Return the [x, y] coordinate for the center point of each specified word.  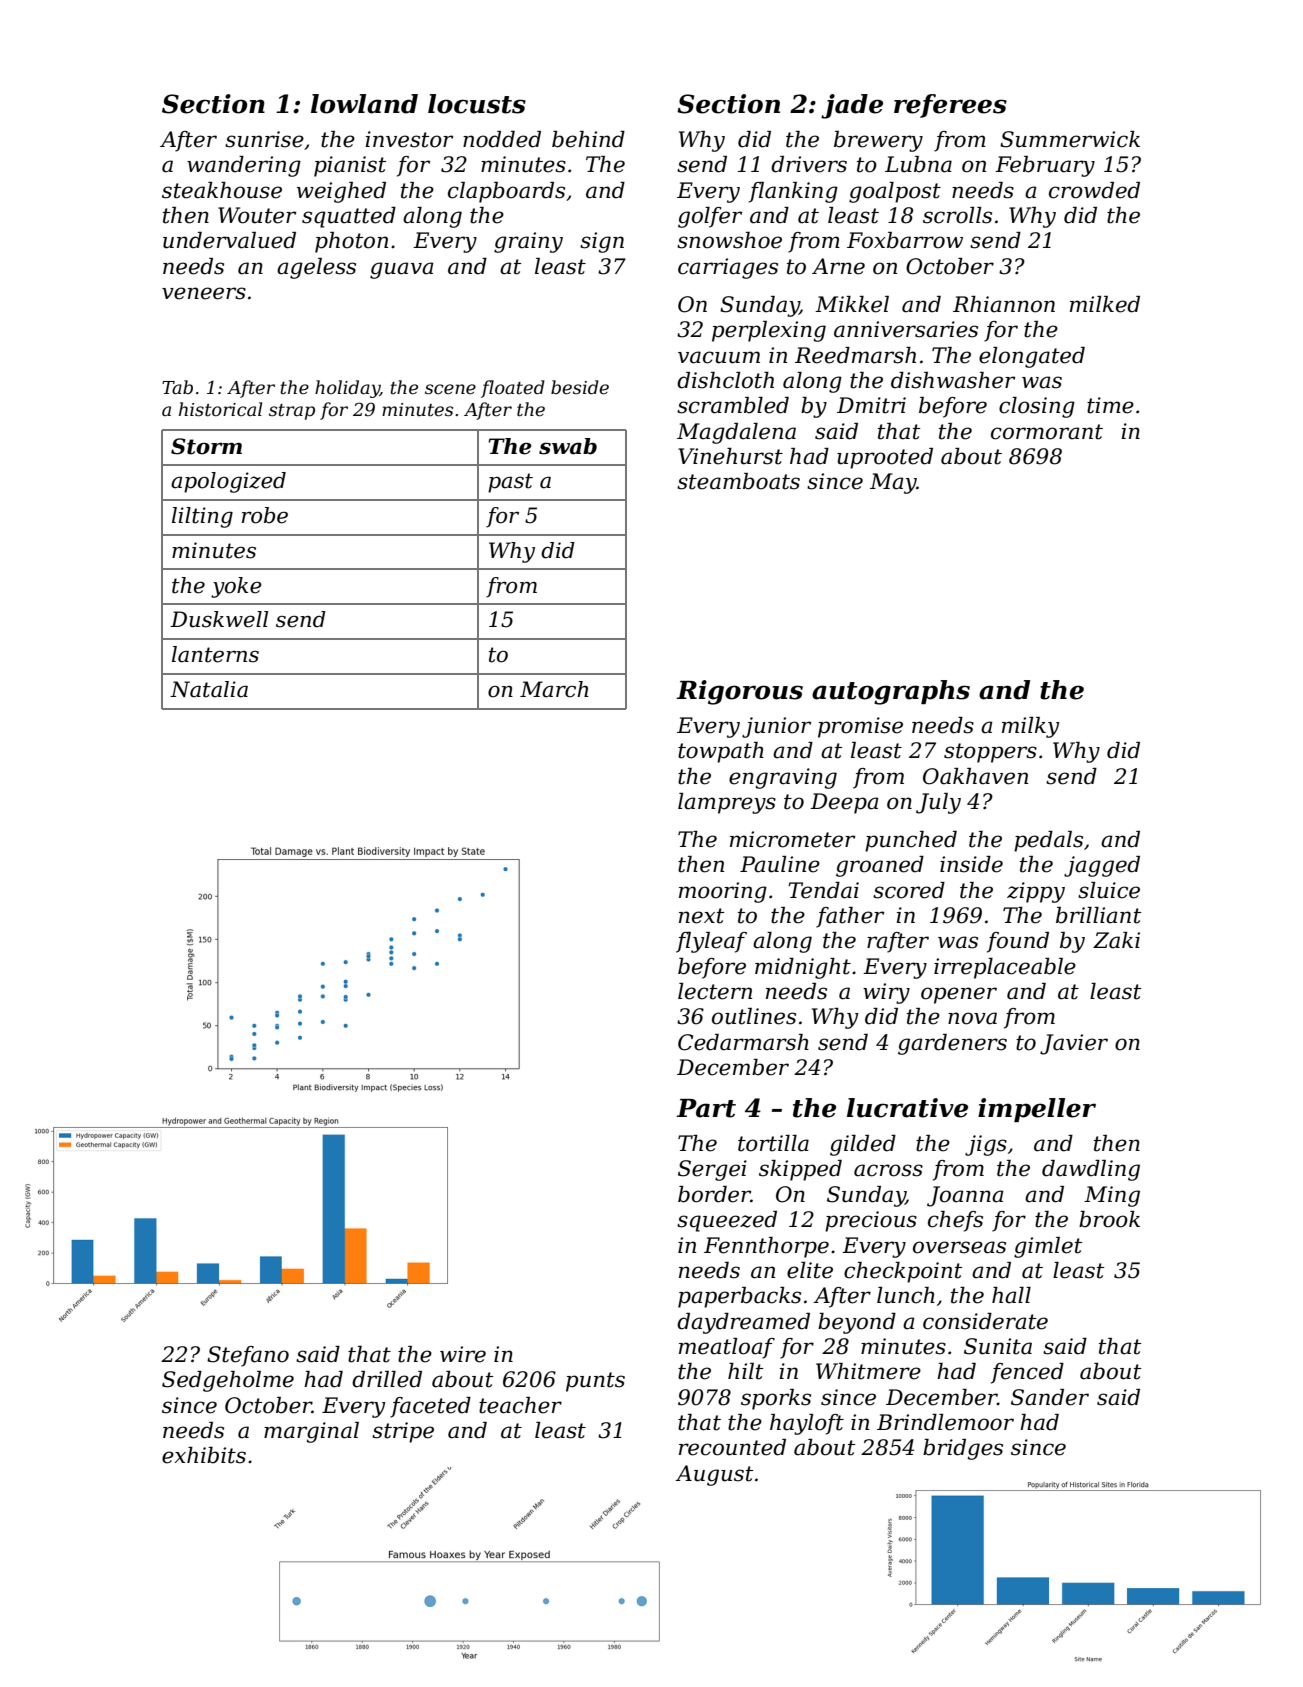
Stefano [248, 1356]
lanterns [215, 654]
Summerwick [1070, 139]
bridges [963, 1449]
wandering [244, 166]
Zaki [1116, 940]
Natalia [209, 689]
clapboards [506, 192]
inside [971, 864]
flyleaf [711, 942]
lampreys [727, 803]
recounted [732, 1447]
